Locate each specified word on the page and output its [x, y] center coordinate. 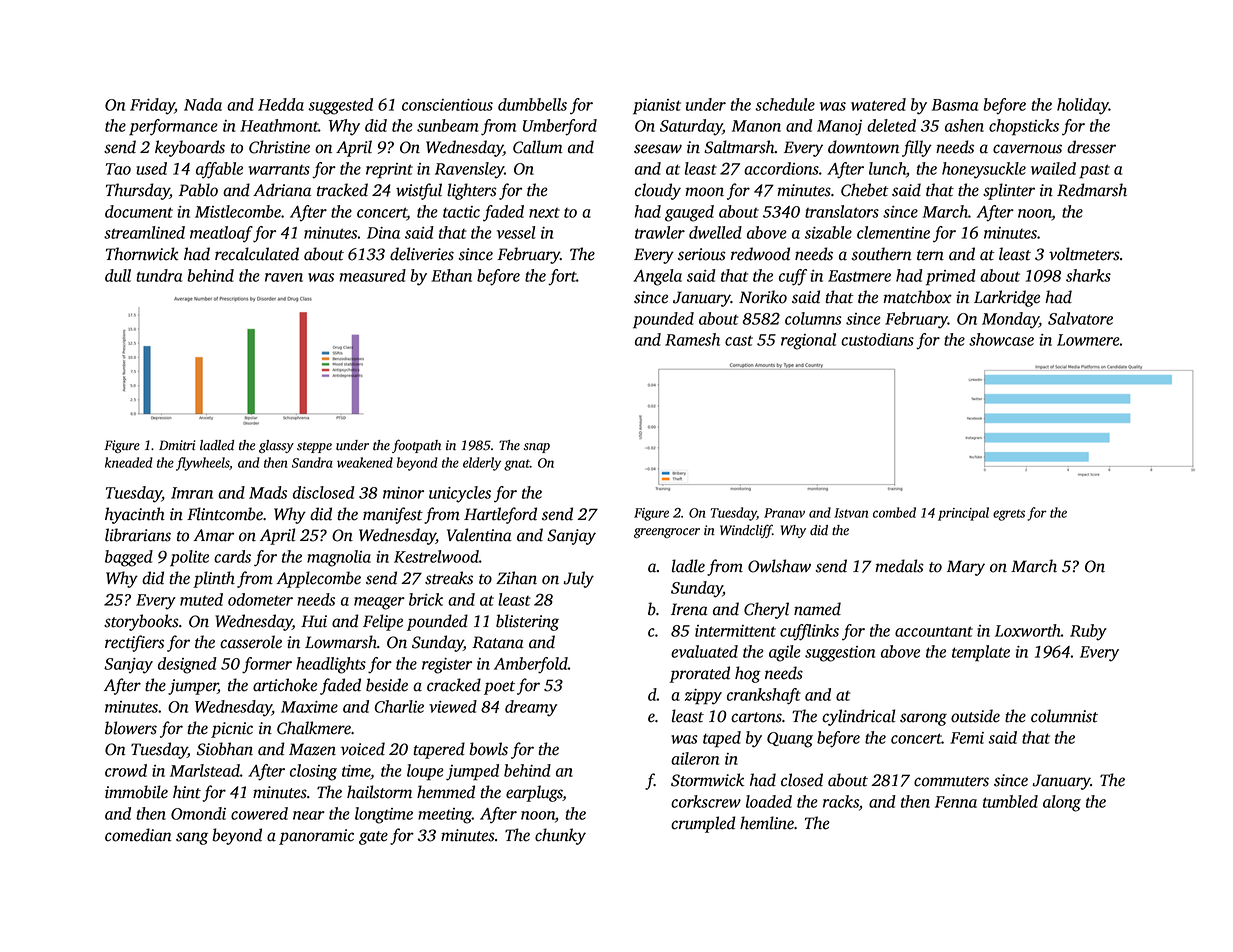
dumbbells [532, 104]
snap [537, 448]
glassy [276, 446]
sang [192, 838]
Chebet [865, 190]
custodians [877, 339]
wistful [419, 191]
